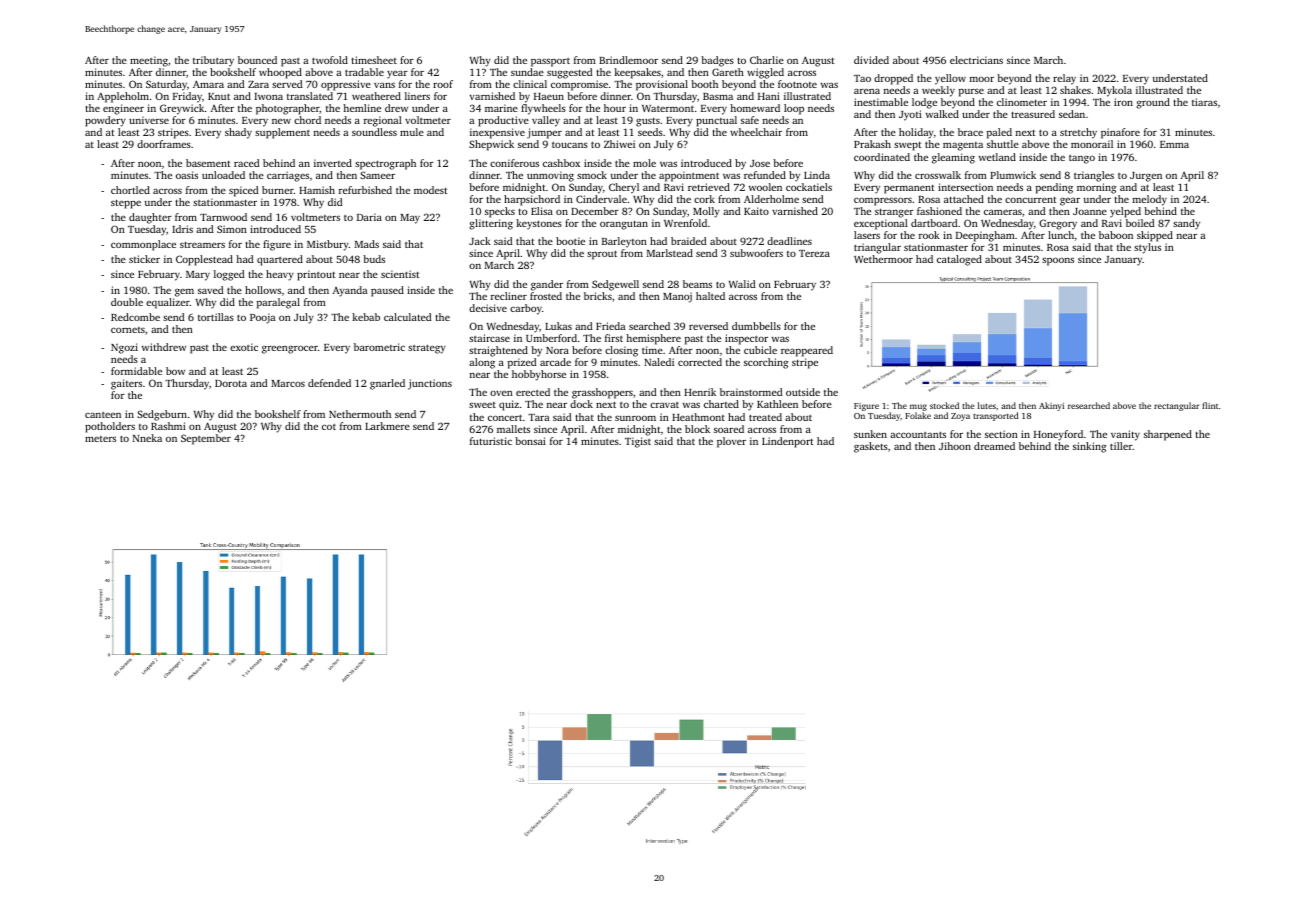  What do you see at coordinates (280, 275) in the image?
I see `heavy` at bounding box center [280, 275].
